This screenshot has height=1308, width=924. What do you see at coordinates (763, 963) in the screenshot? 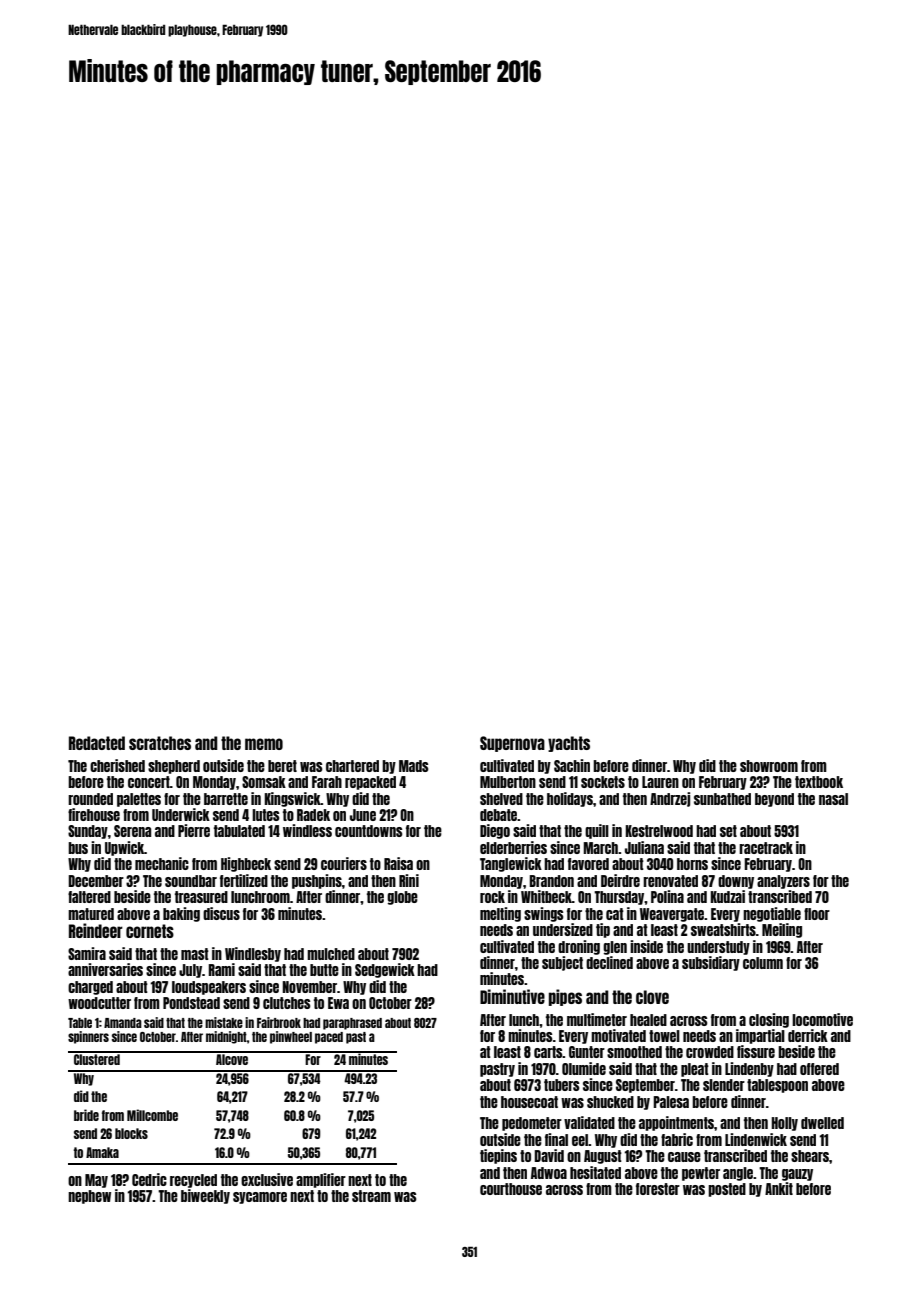
I see `column` at bounding box center [763, 963].
